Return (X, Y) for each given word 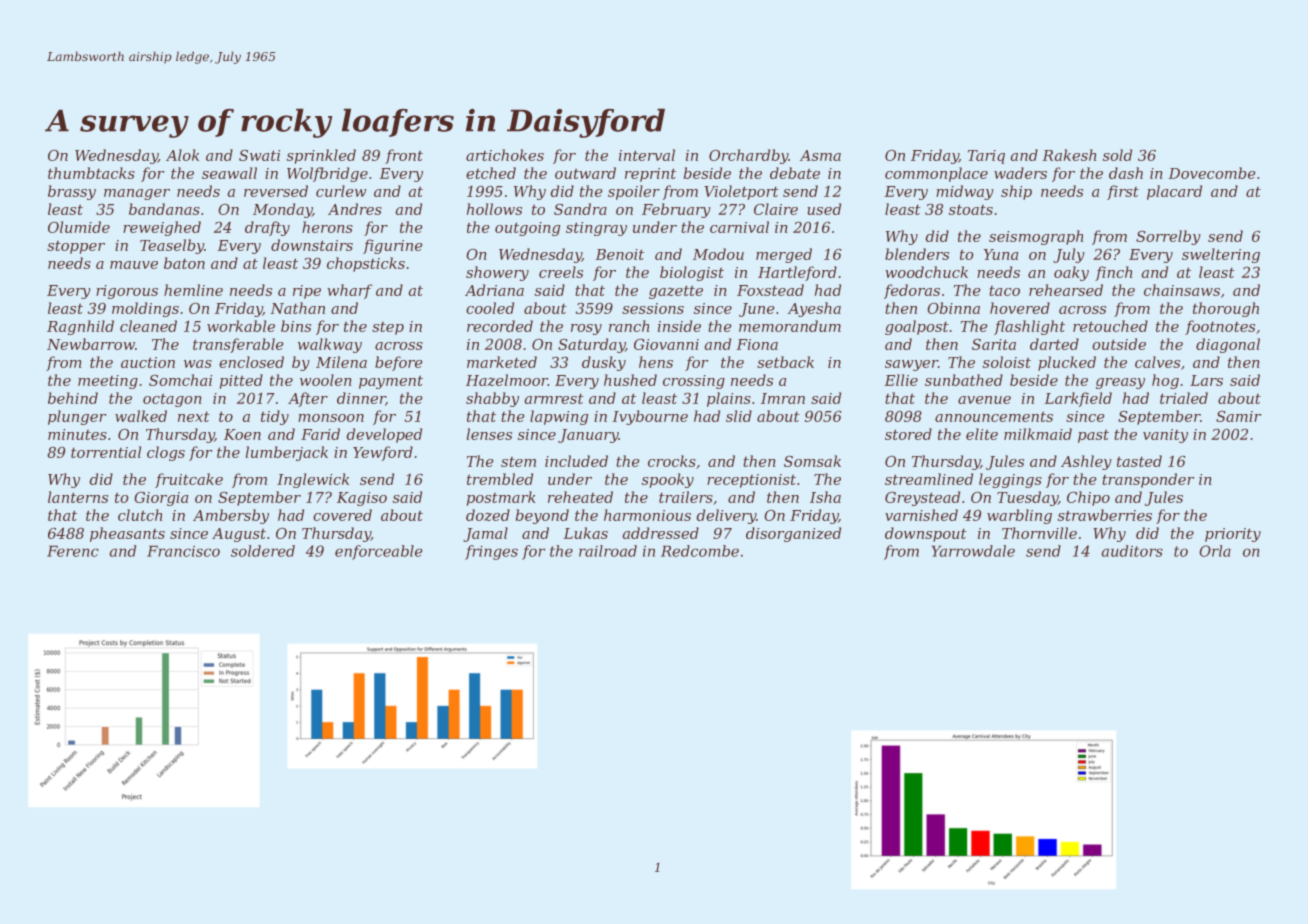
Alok (182, 155)
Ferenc (73, 551)
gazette (676, 292)
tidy (275, 417)
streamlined (929, 479)
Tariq (986, 157)
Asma (820, 155)
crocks (672, 461)
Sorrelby (1168, 237)
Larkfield (1078, 399)
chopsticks (366, 264)
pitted (241, 381)
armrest (554, 399)
